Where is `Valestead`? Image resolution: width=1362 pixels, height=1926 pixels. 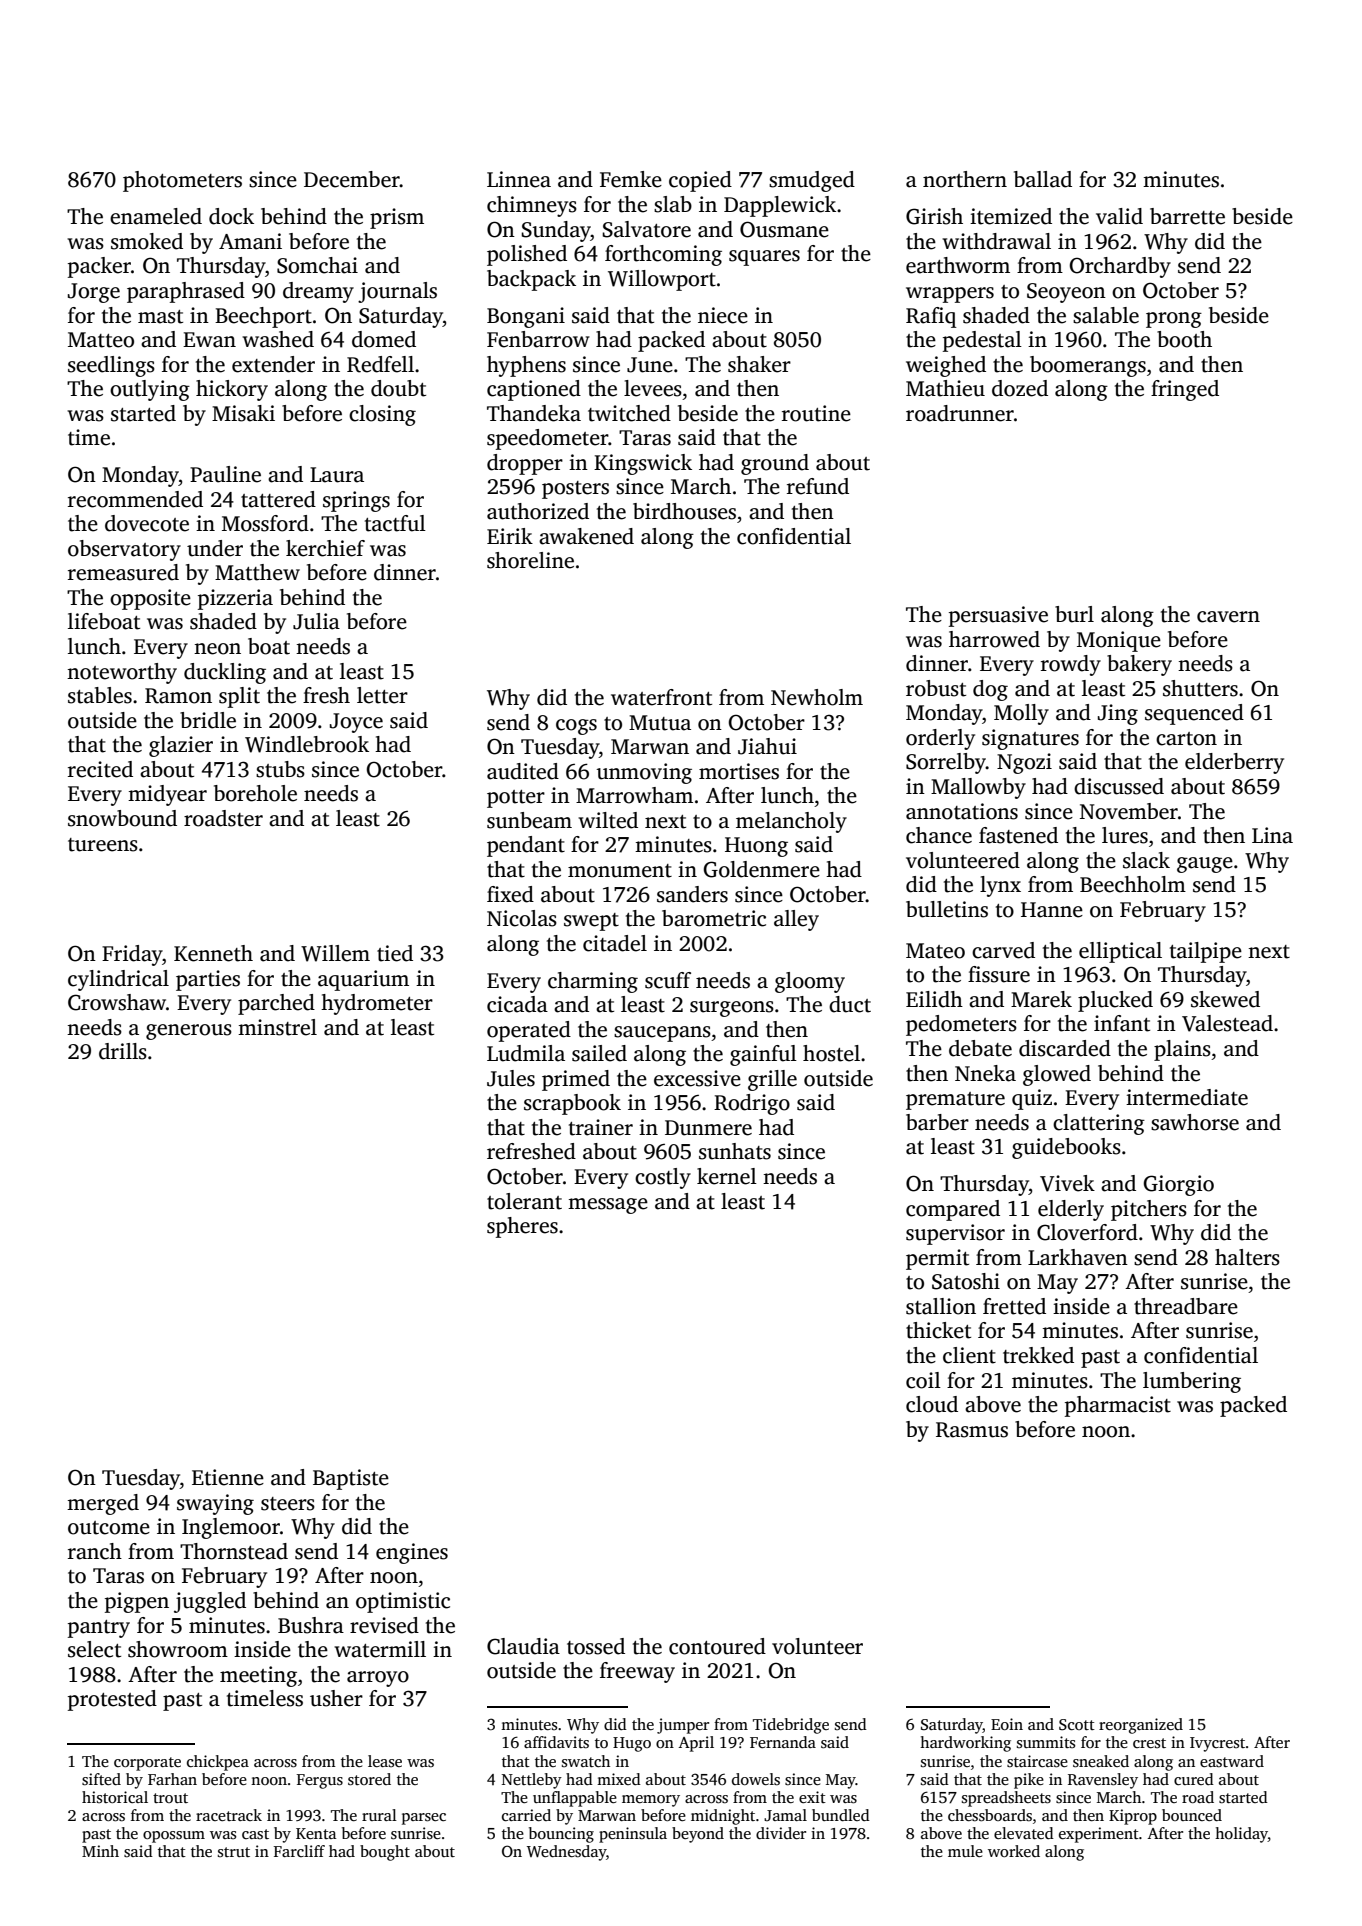
Valestead is located at coordinates (1227, 1023).
